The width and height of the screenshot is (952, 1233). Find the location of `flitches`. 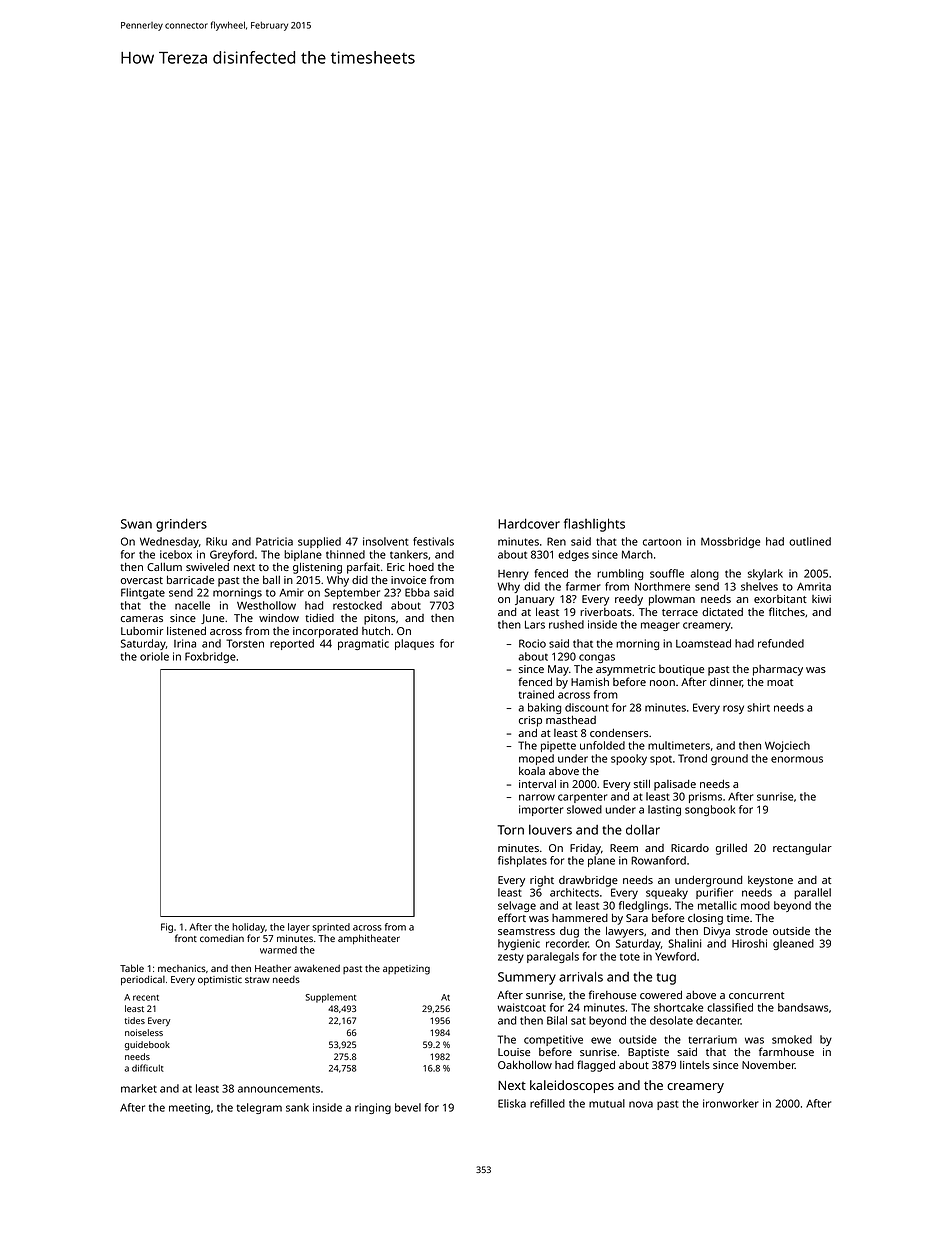

flitches is located at coordinates (787, 611).
